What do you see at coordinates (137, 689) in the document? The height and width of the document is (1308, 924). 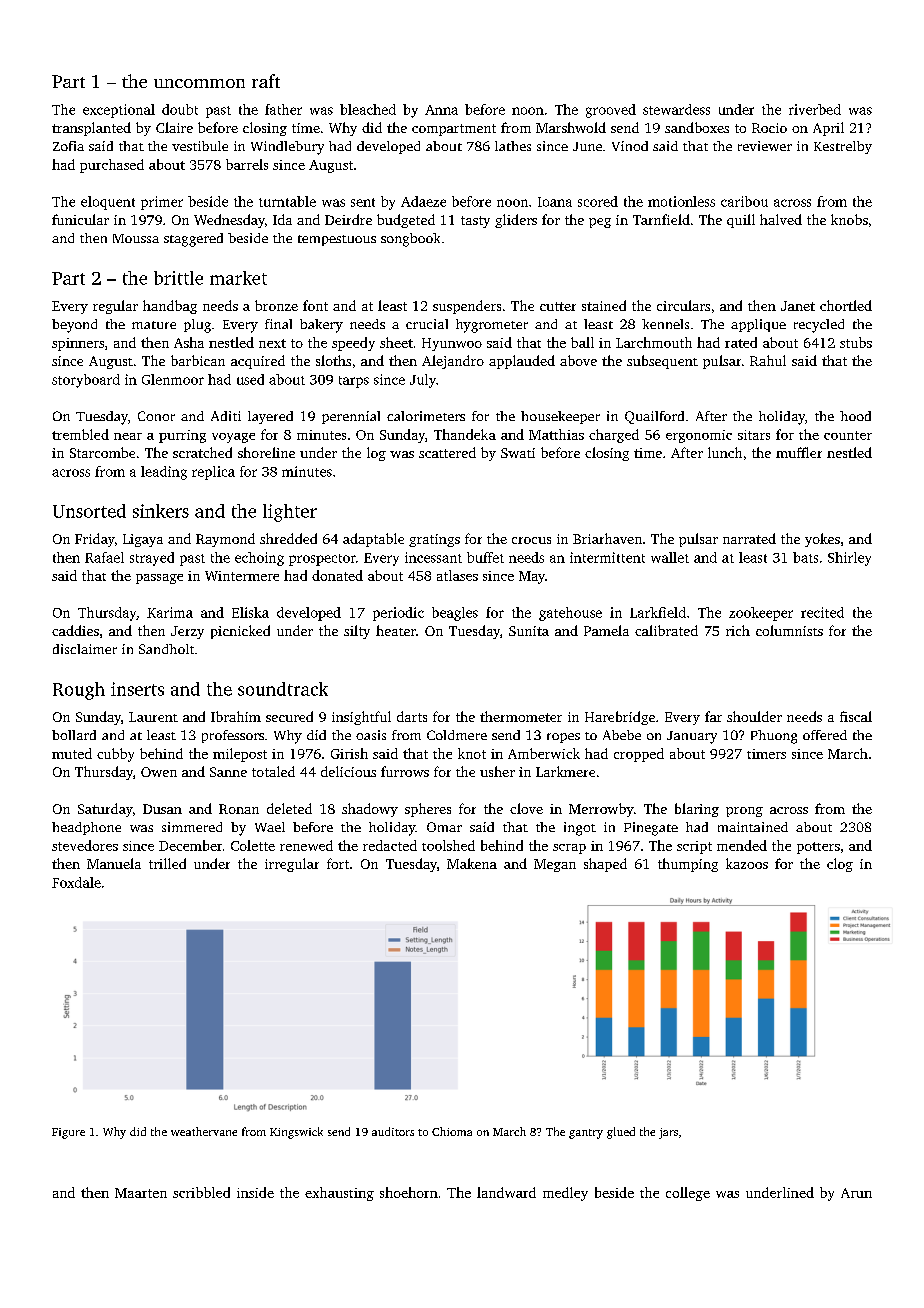 I see `inserts` at bounding box center [137, 689].
